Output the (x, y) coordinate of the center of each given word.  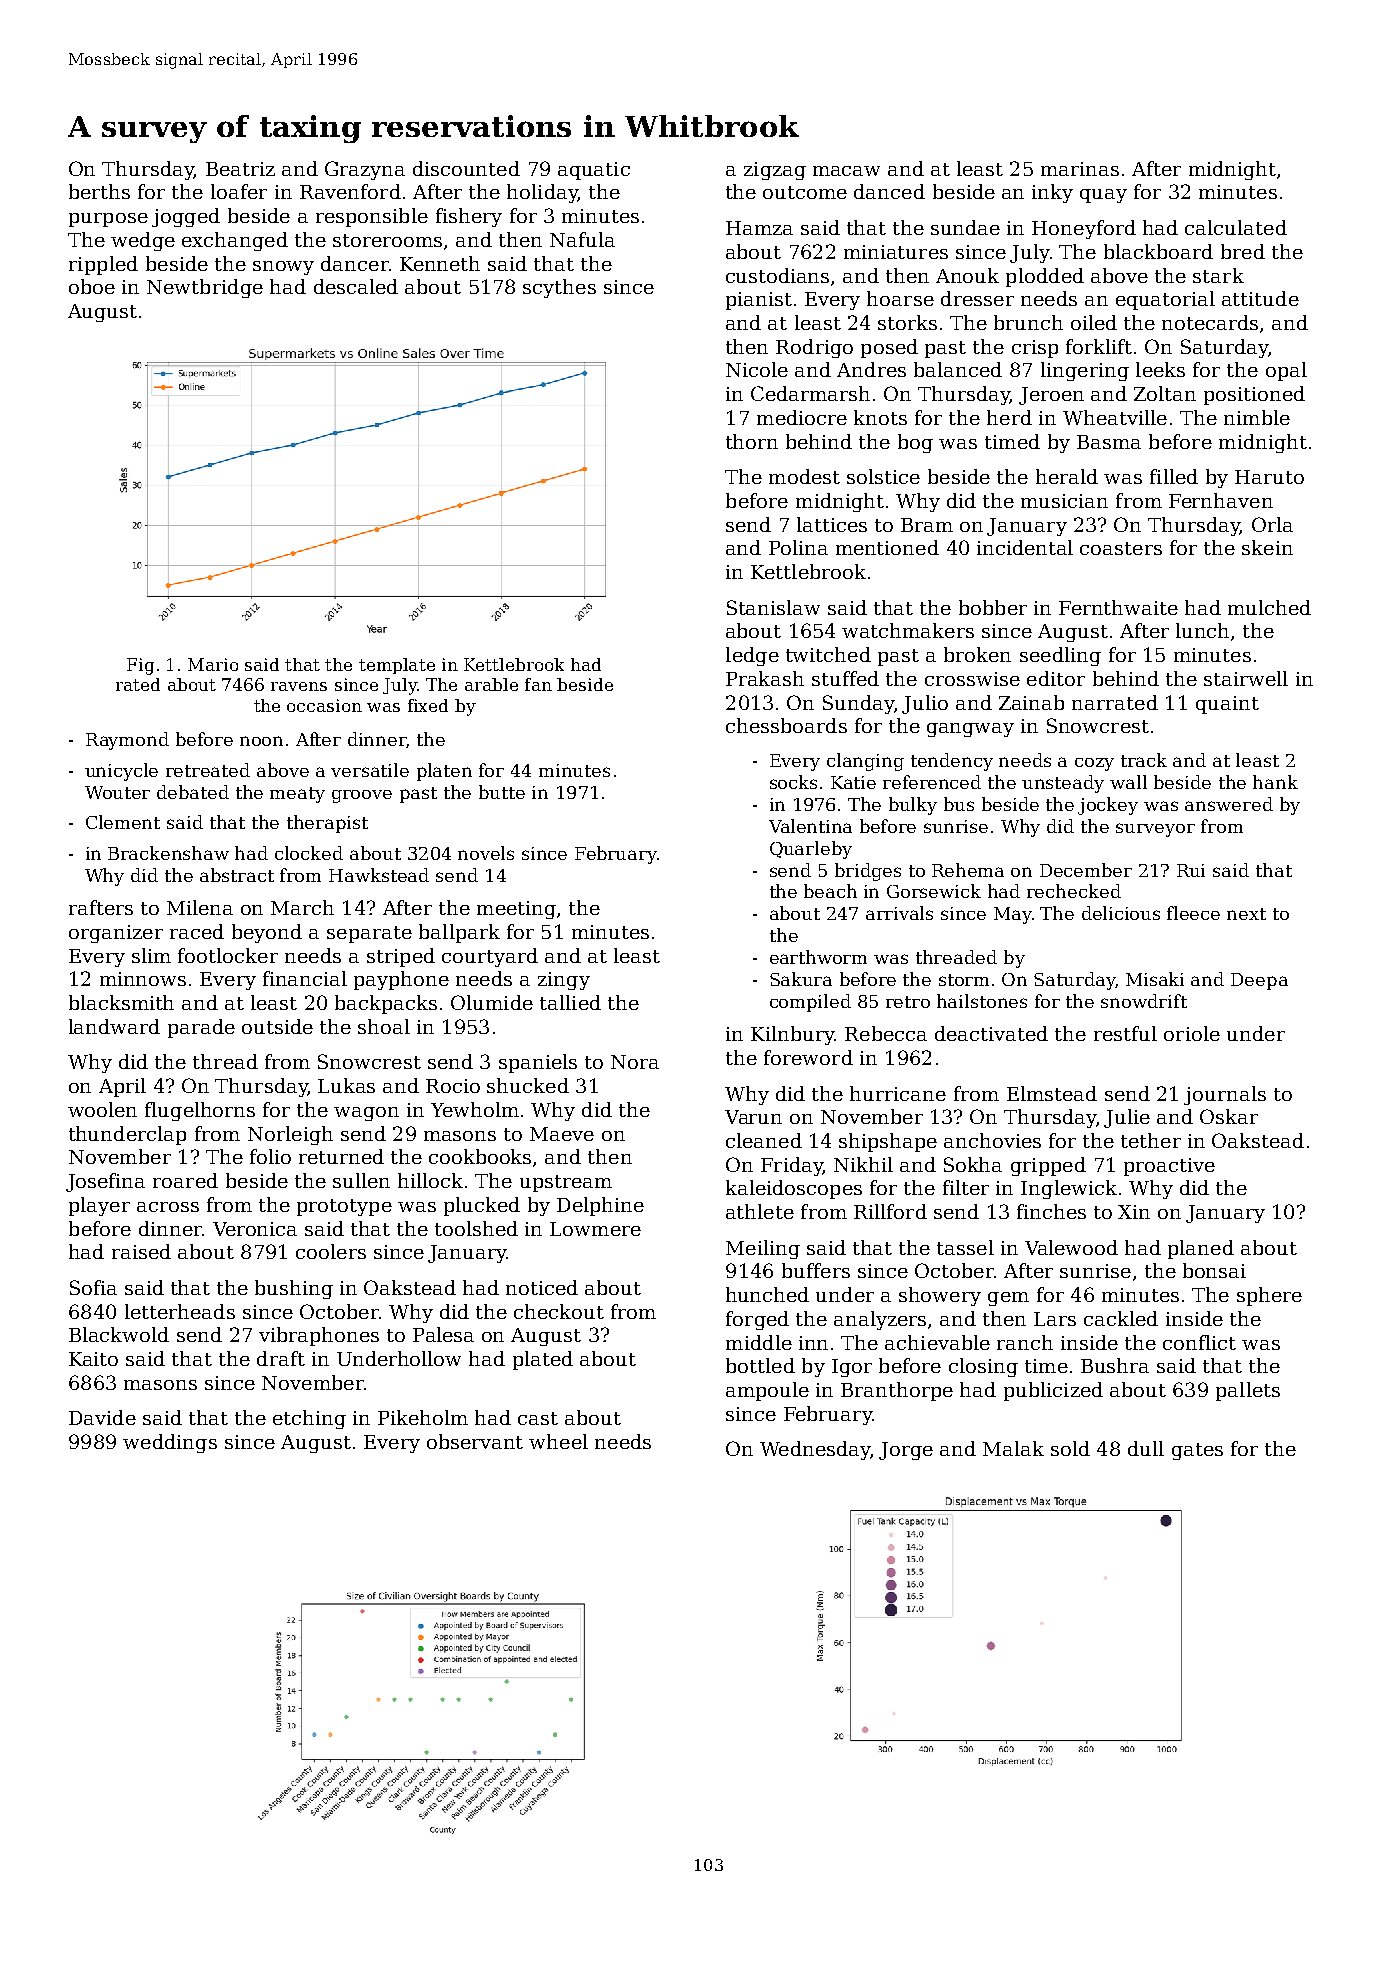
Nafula (582, 239)
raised (141, 1251)
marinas (1080, 169)
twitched (828, 654)
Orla (1272, 524)
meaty (297, 795)
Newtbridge (205, 288)
